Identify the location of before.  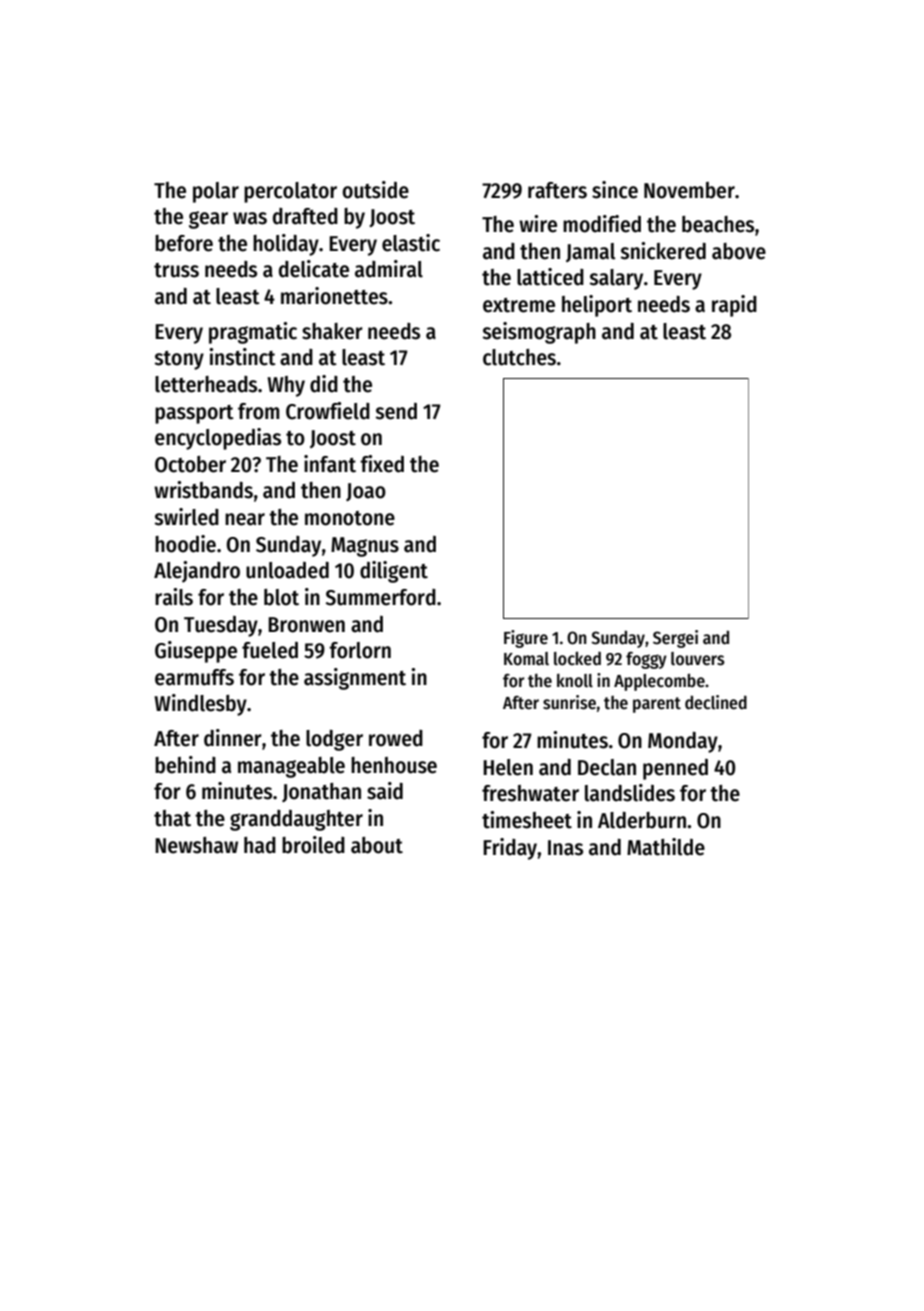
(184, 243).
